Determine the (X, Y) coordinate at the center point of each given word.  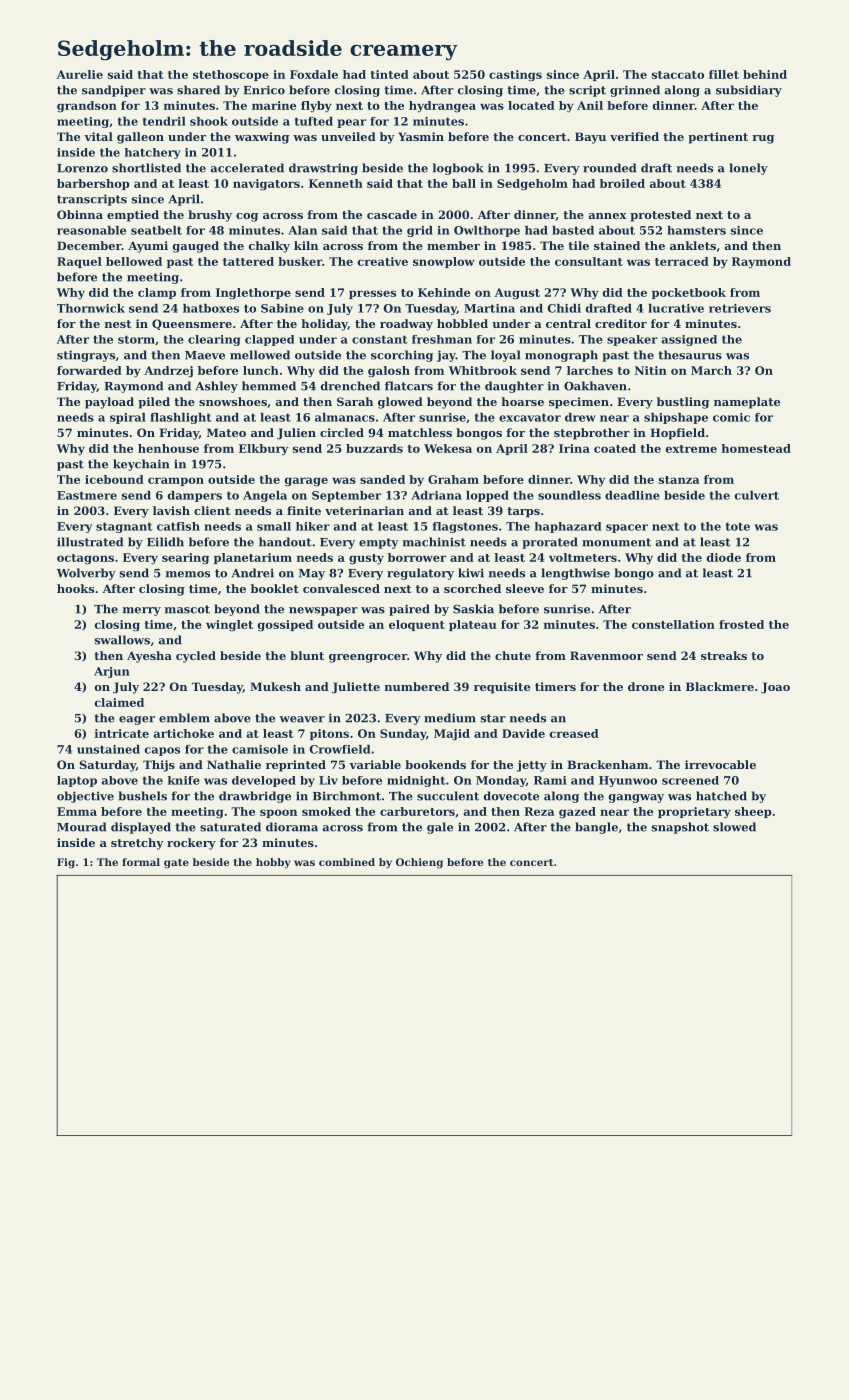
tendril (164, 121)
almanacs (345, 417)
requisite (502, 688)
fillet (724, 74)
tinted (390, 74)
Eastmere (87, 495)
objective (85, 797)
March (711, 370)
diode (724, 557)
